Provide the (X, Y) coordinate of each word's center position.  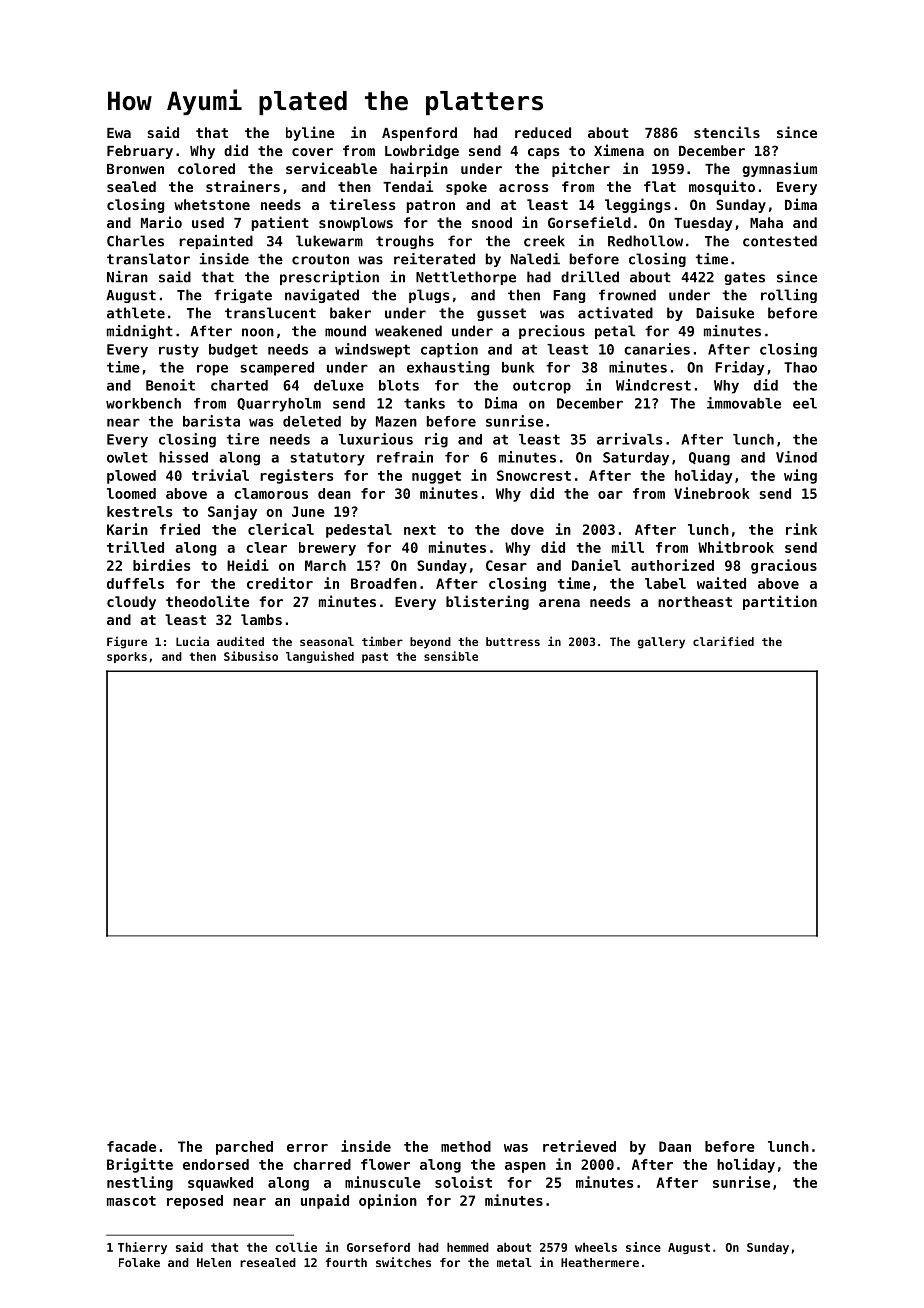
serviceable (331, 168)
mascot (131, 1201)
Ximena (619, 150)
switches (403, 1262)
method (466, 1146)
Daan (675, 1146)
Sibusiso (251, 656)
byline (310, 133)
